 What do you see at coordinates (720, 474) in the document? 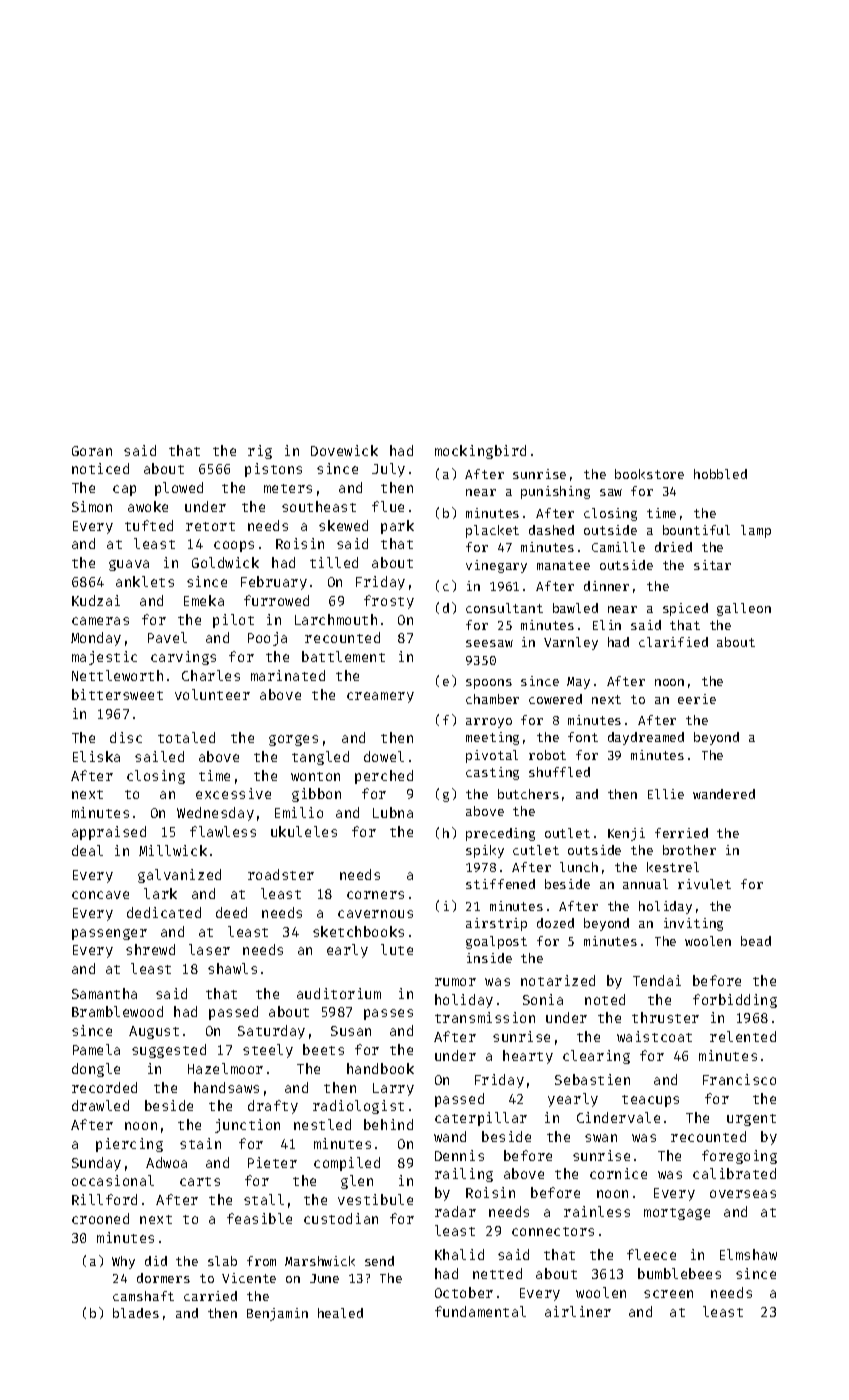
I see `hobbled` at bounding box center [720, 474].
